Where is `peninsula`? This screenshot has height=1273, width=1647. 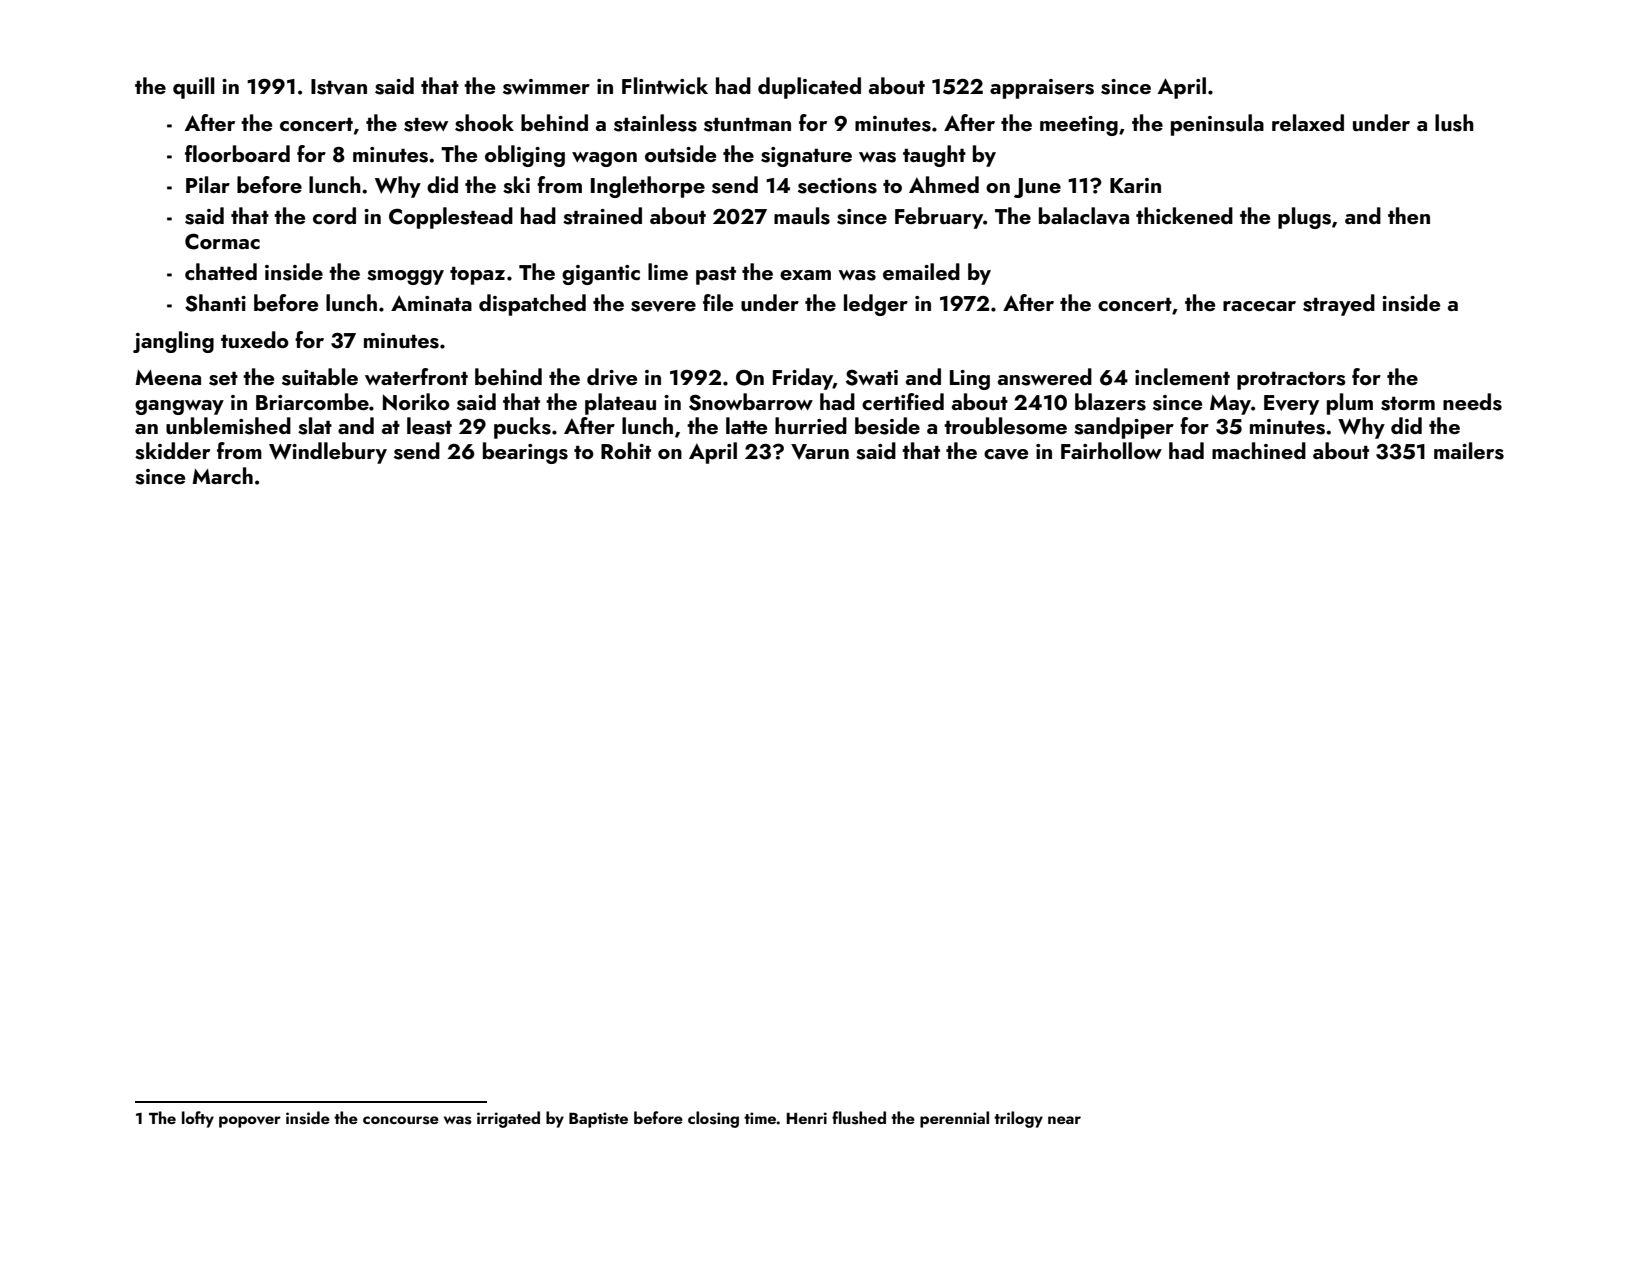
peninsula is located at coordinates (1217, 125).
